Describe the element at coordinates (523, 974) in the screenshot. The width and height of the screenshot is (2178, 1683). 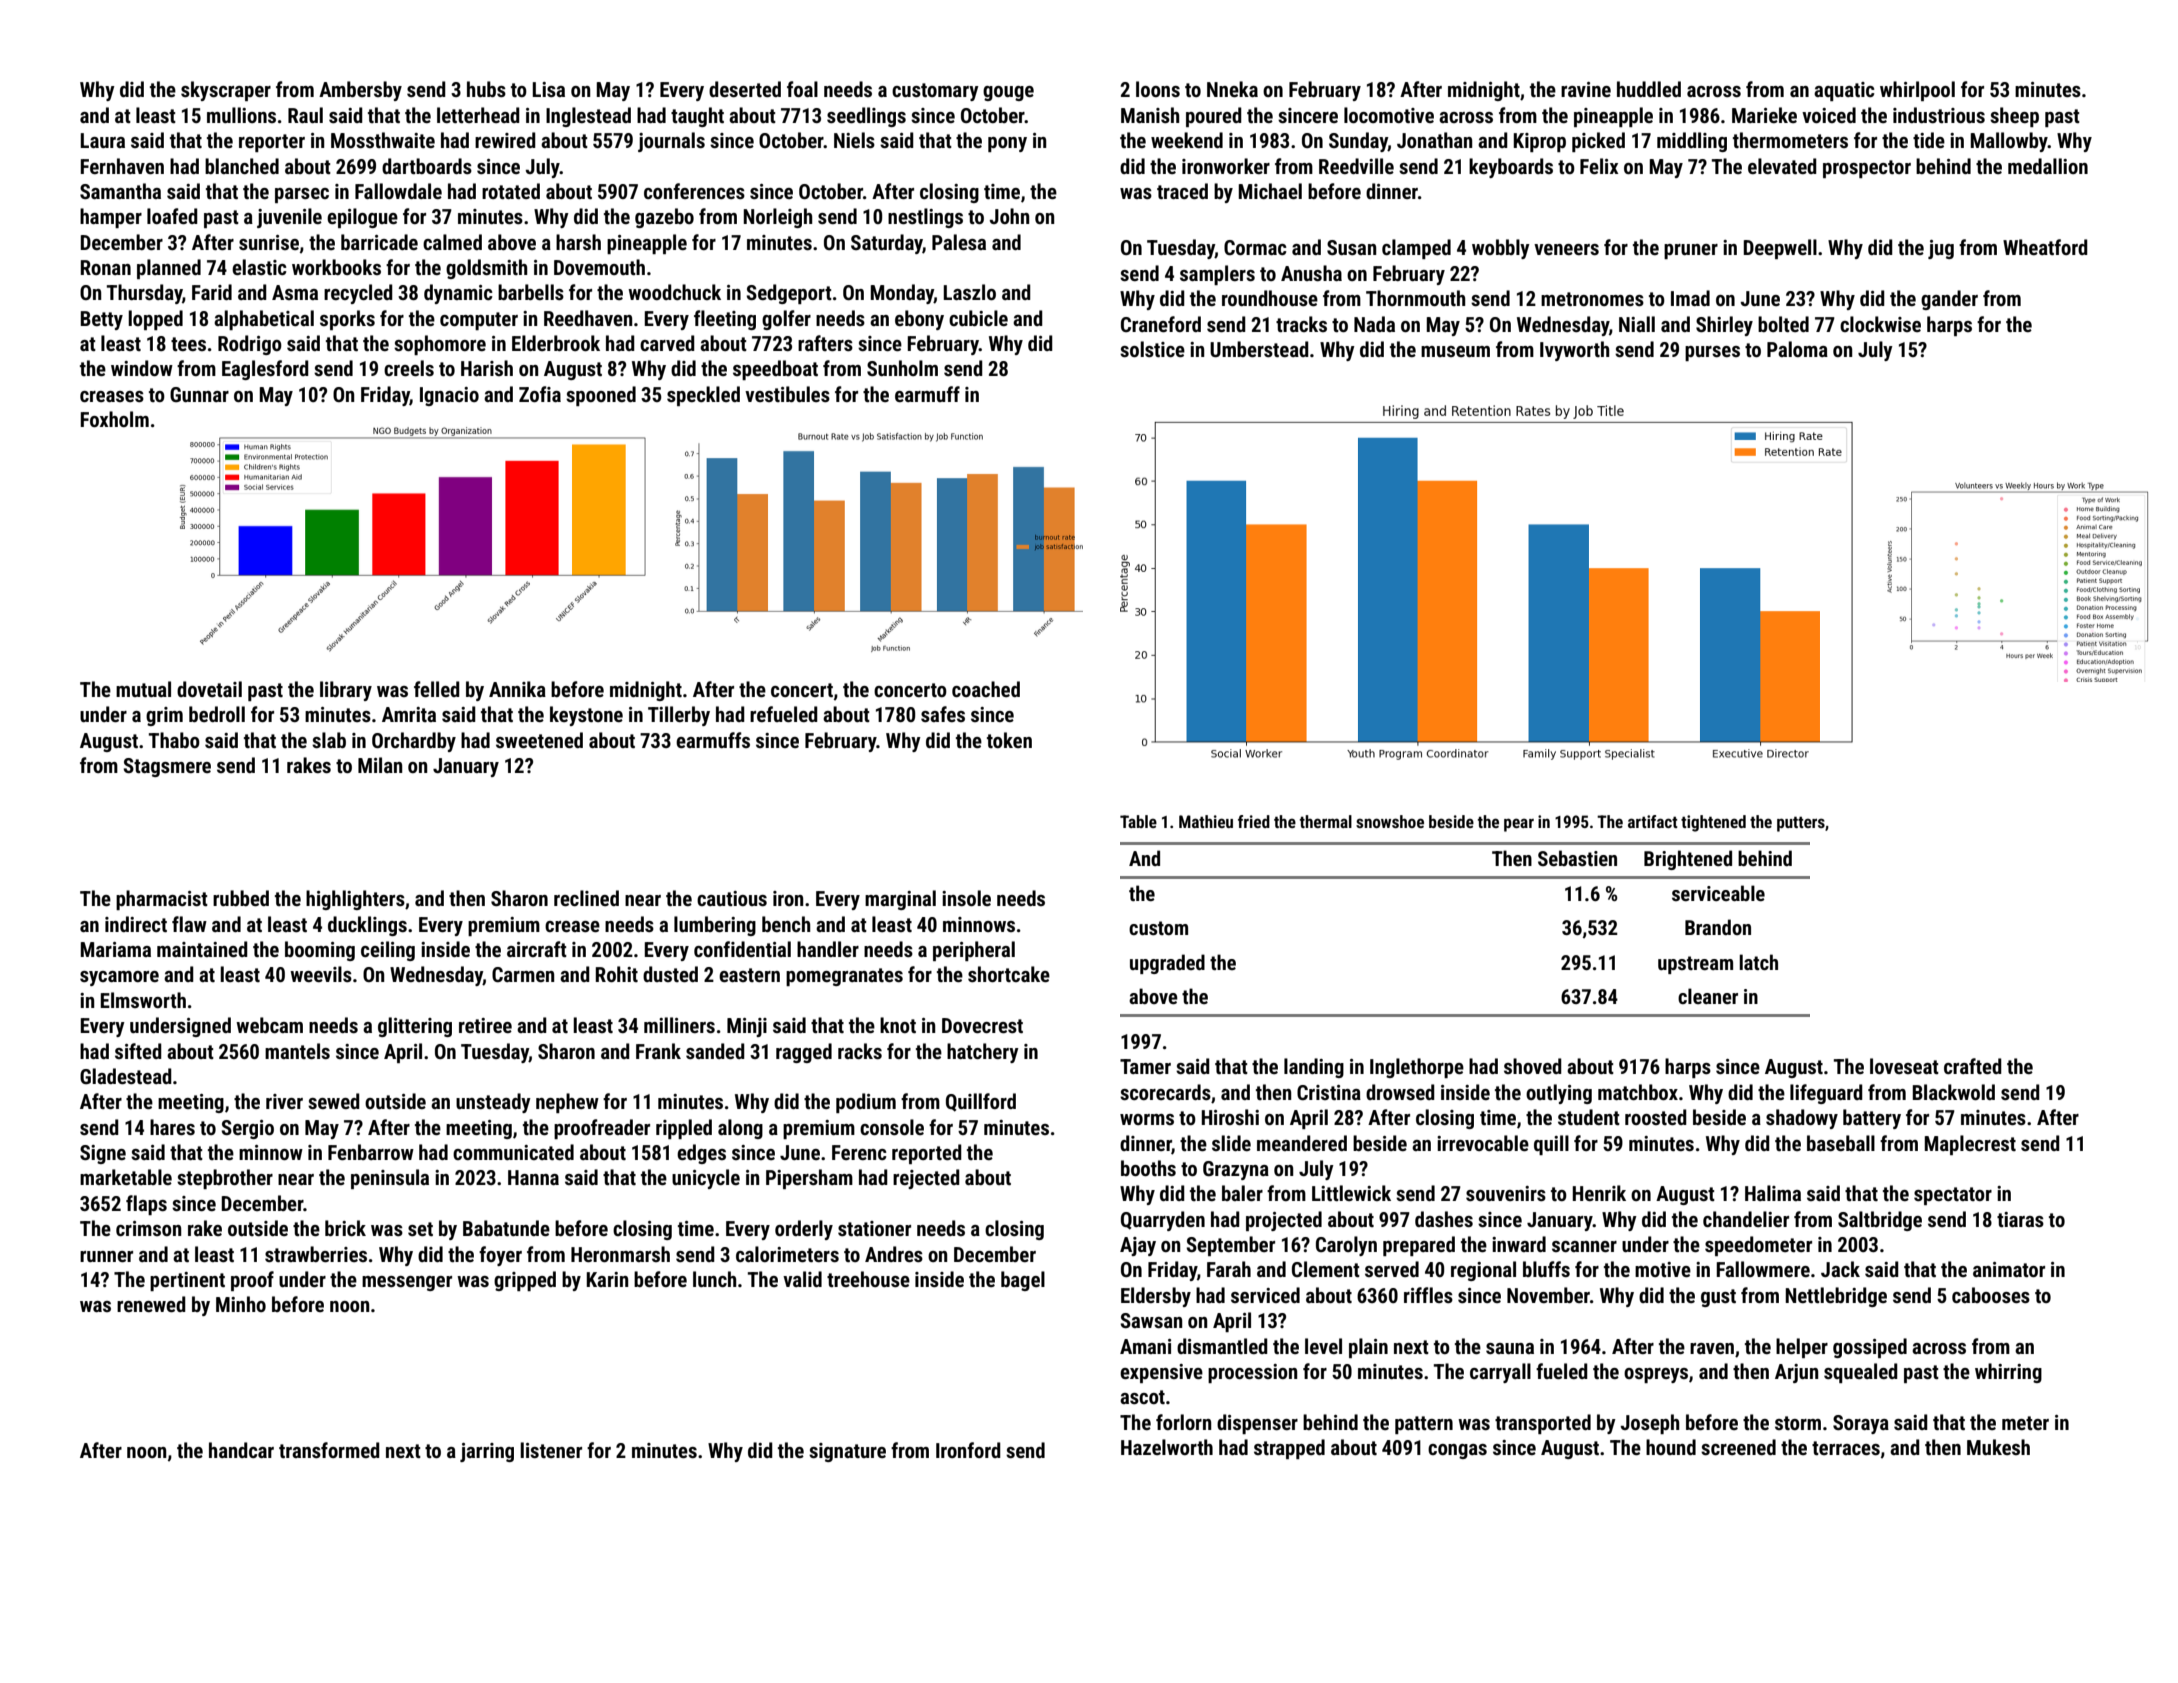
I see `Carmen` at that location.
